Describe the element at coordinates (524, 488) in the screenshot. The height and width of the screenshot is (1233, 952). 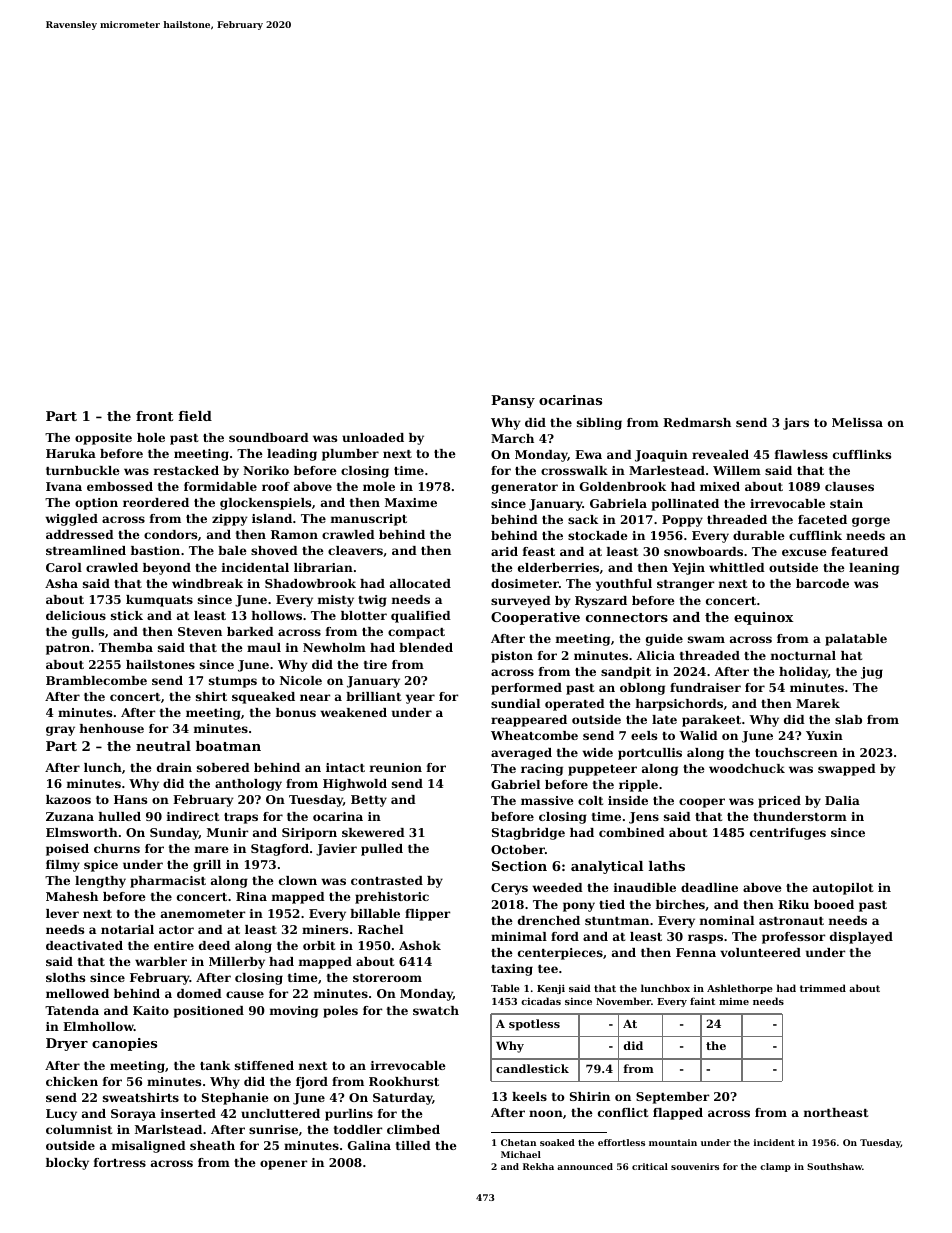
I see `generator` at that location.
